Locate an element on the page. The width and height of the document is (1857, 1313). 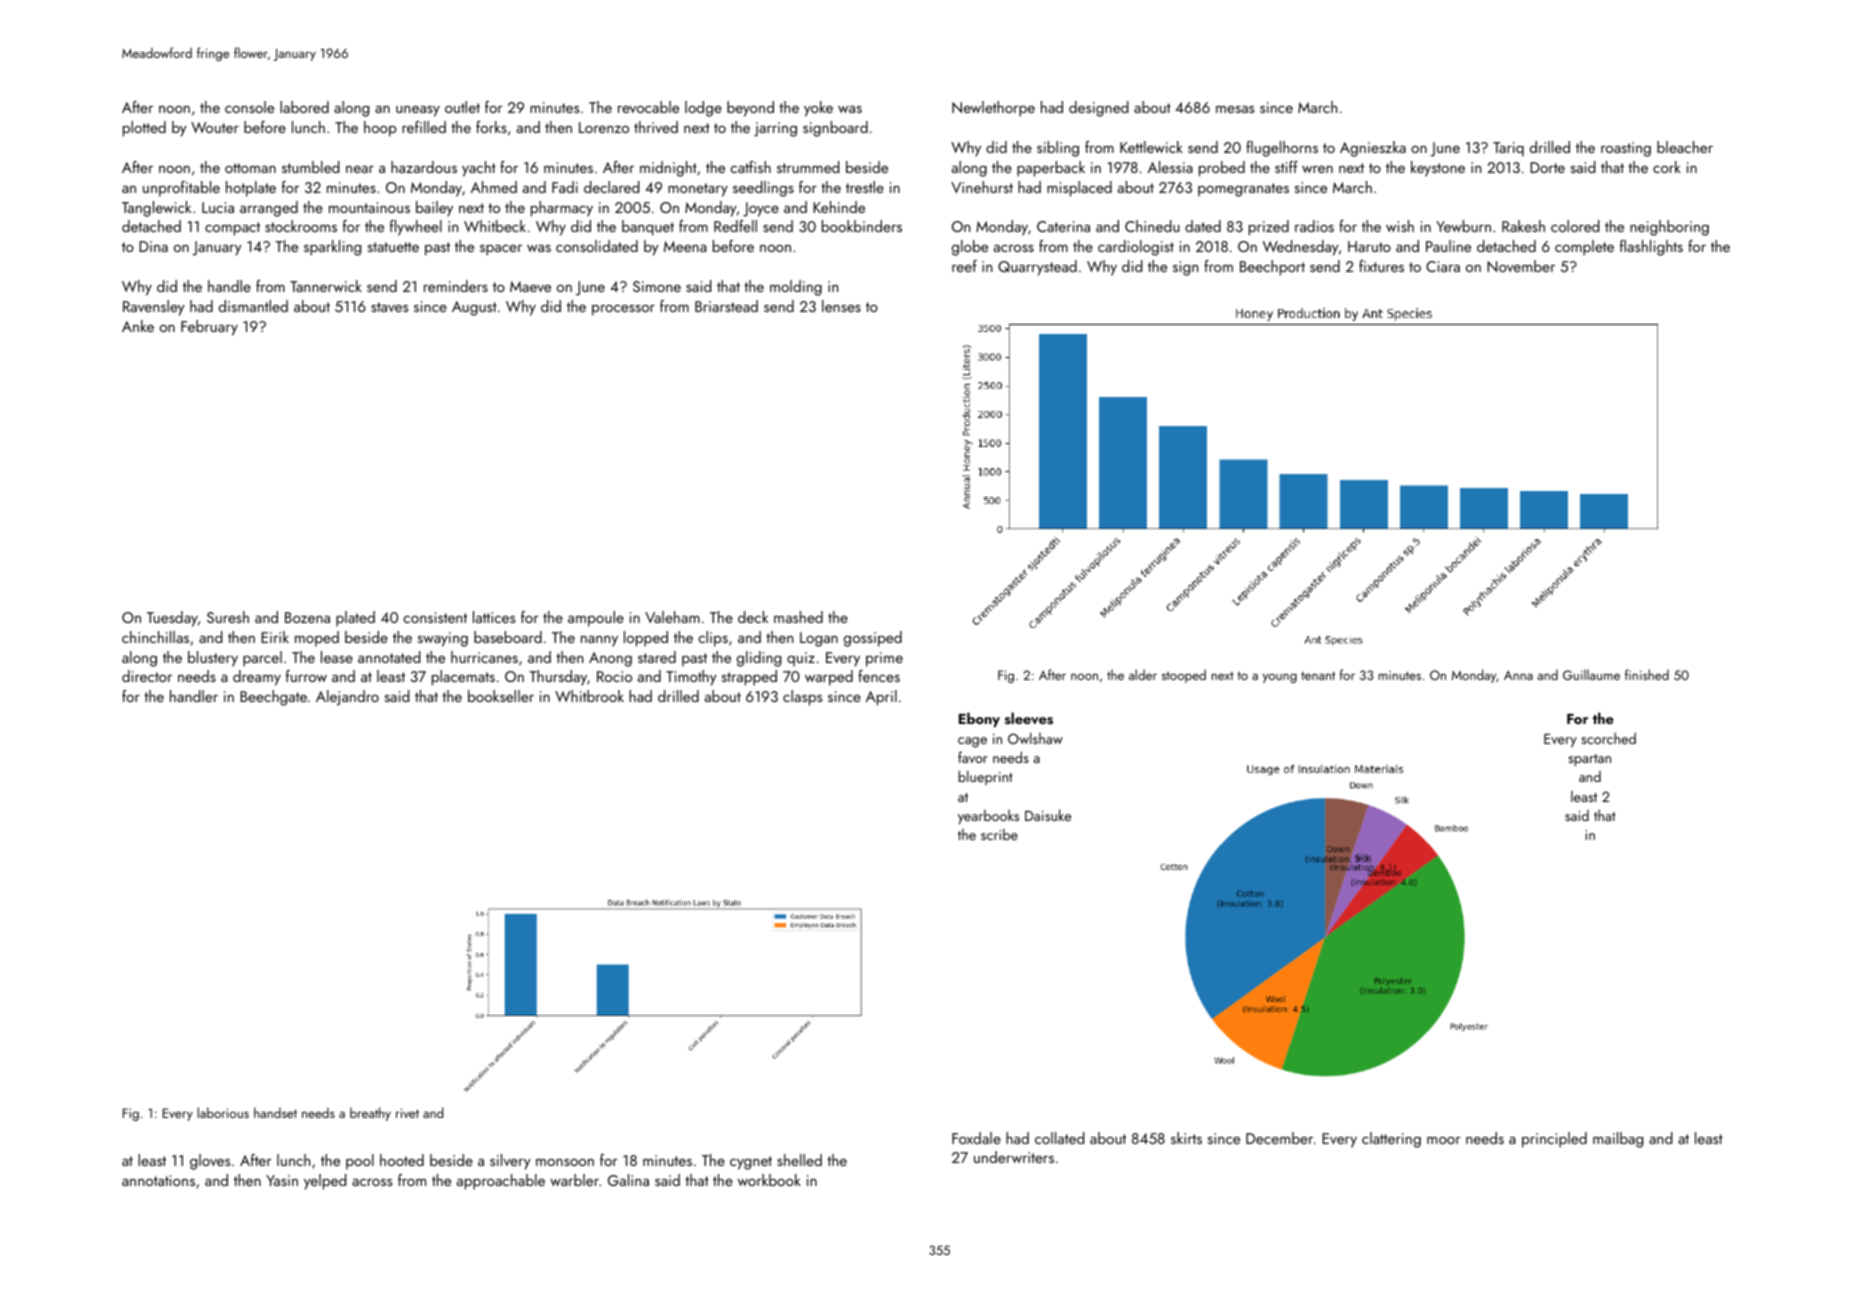
annotations is located at coordinates (158, 1180).
